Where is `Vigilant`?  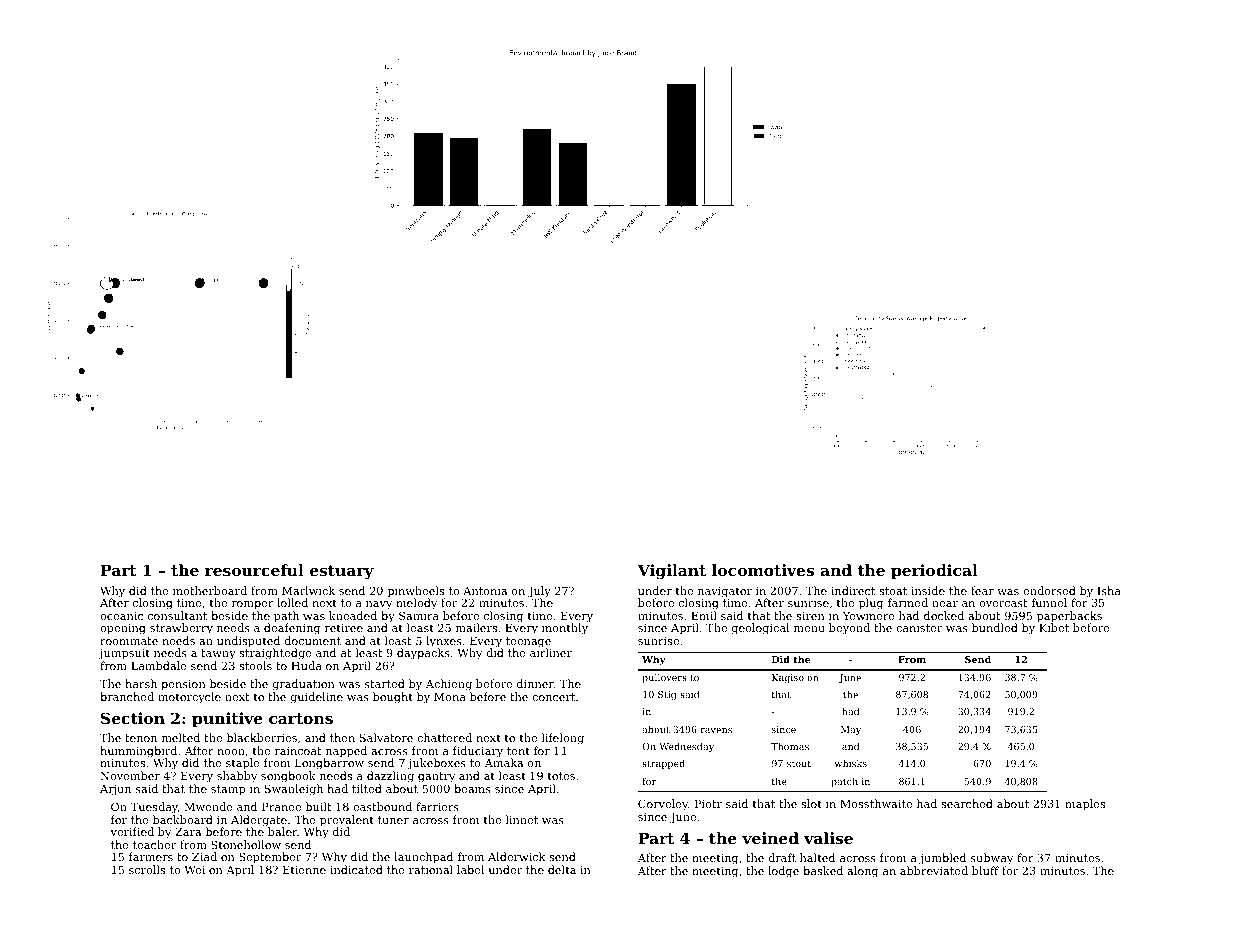 Vigilant is located at coordinates (672, 572).
